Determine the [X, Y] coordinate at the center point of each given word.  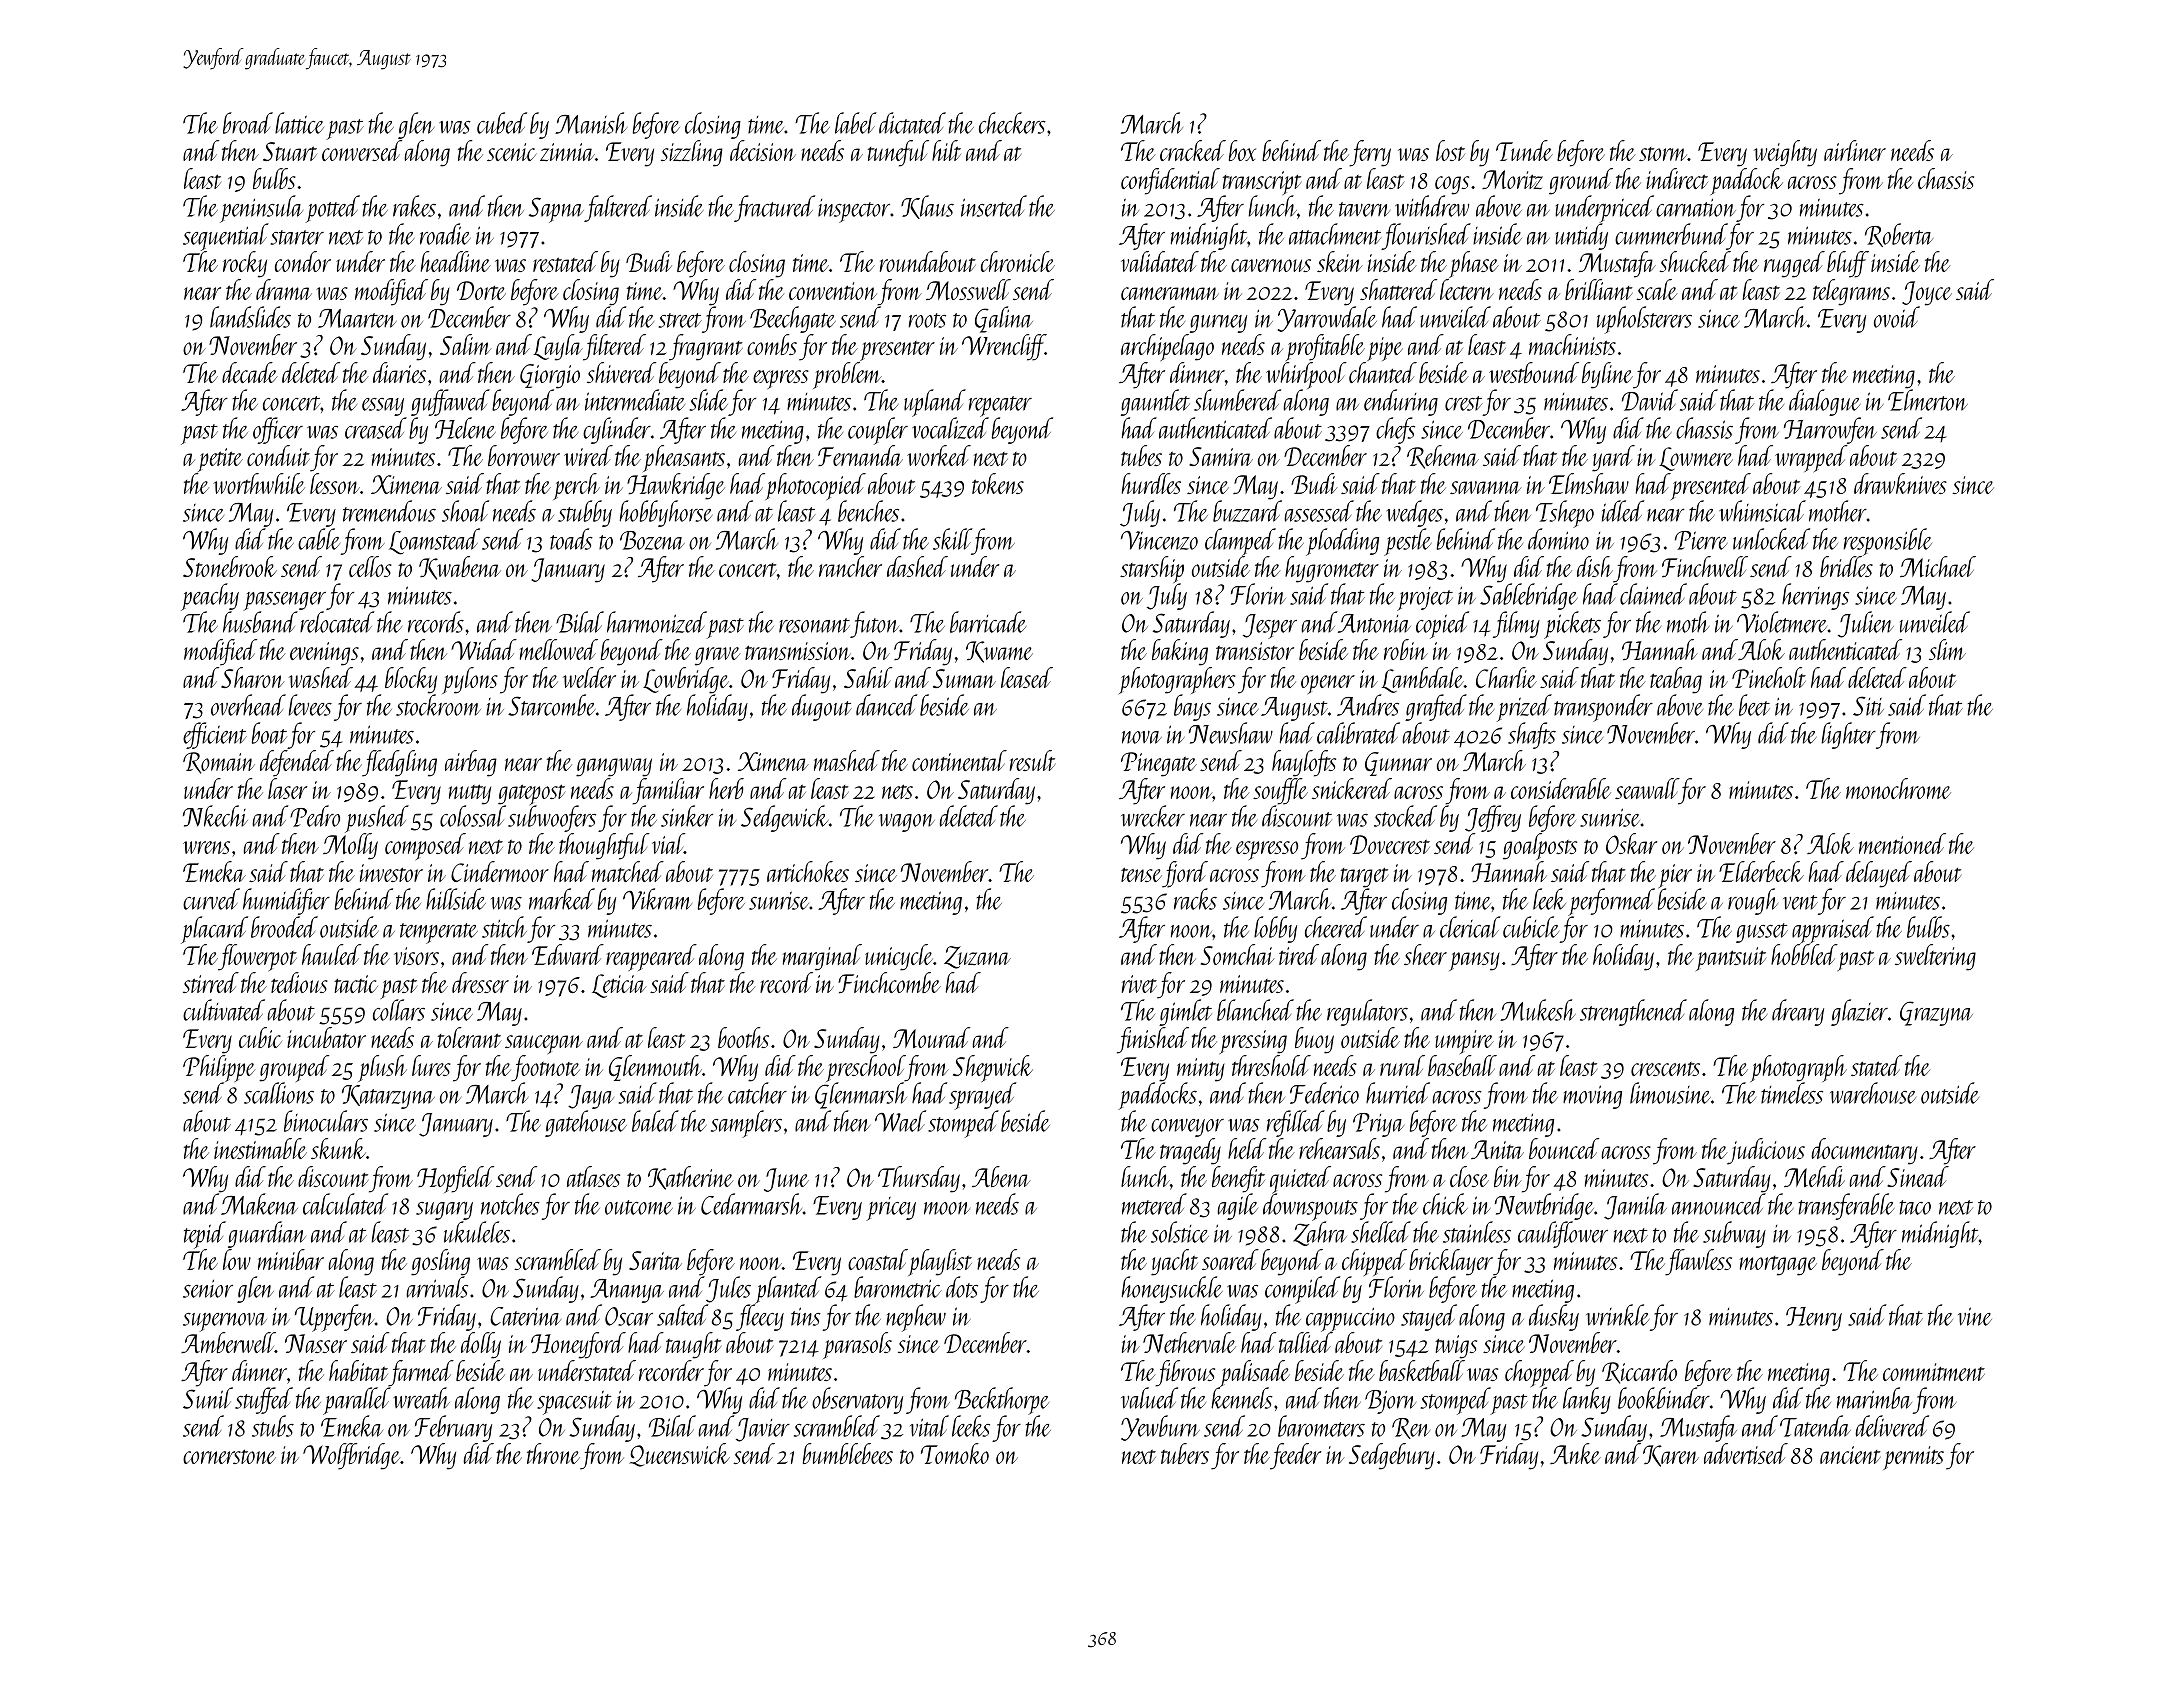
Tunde [1524, 150]
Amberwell [228, 1342]
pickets [1572, 625]
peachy [210, 597]
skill [952, 539]
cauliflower [1563, 1234]
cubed [502, 123]
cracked [1193, 150]
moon [947, 1208]
